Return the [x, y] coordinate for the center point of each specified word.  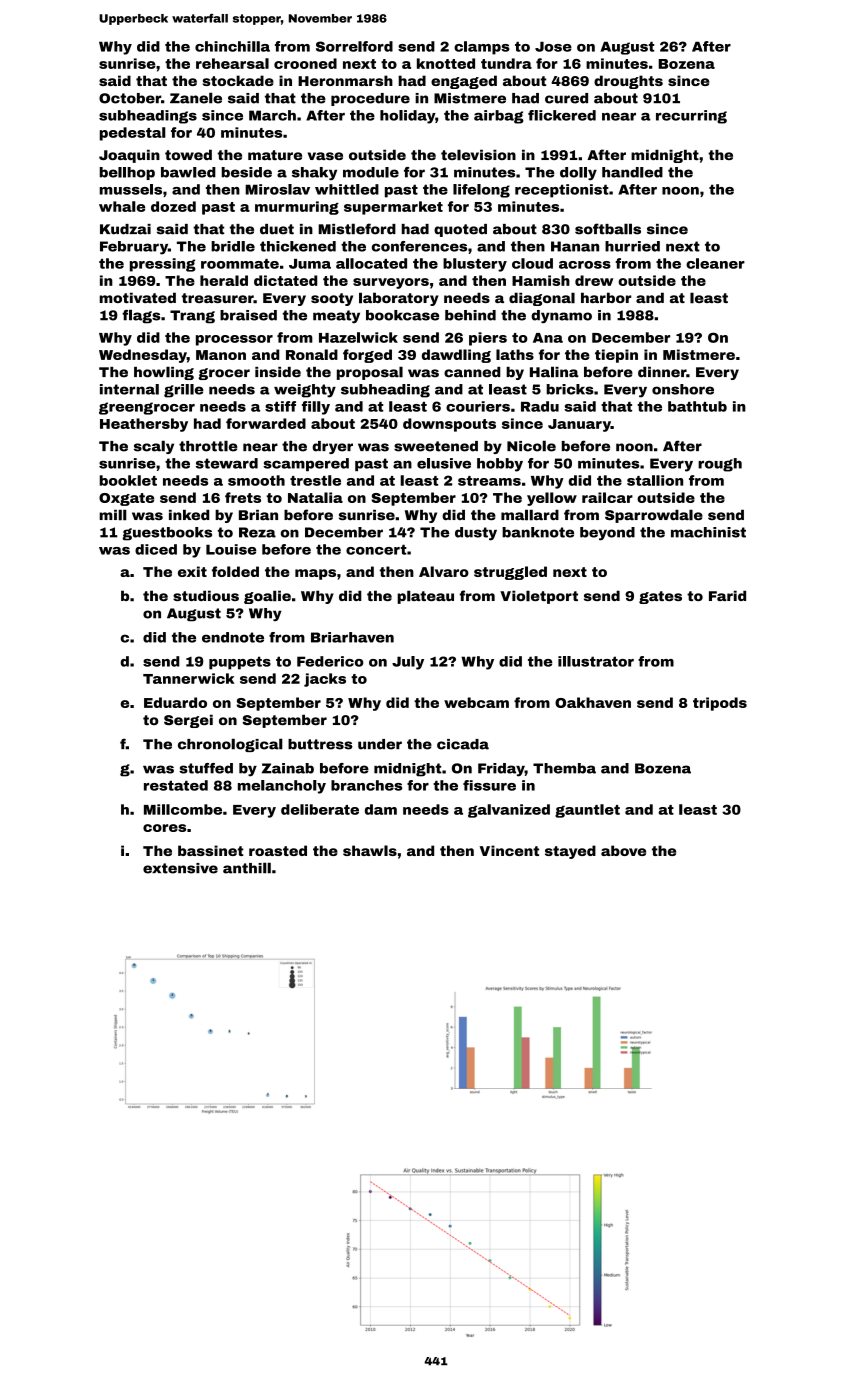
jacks [325, 680]
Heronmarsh [345, 80]
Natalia [315, 497]
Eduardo [175, 702]
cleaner [715, 263]
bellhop [127, 173]
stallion [655, 480]
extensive [180, 868]
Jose [553, 47]
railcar [607, 497]
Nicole [531, 446]
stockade [238, 80]
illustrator [596, 661]
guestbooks [167, 534]
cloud [532, 263]
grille [184, 391]
